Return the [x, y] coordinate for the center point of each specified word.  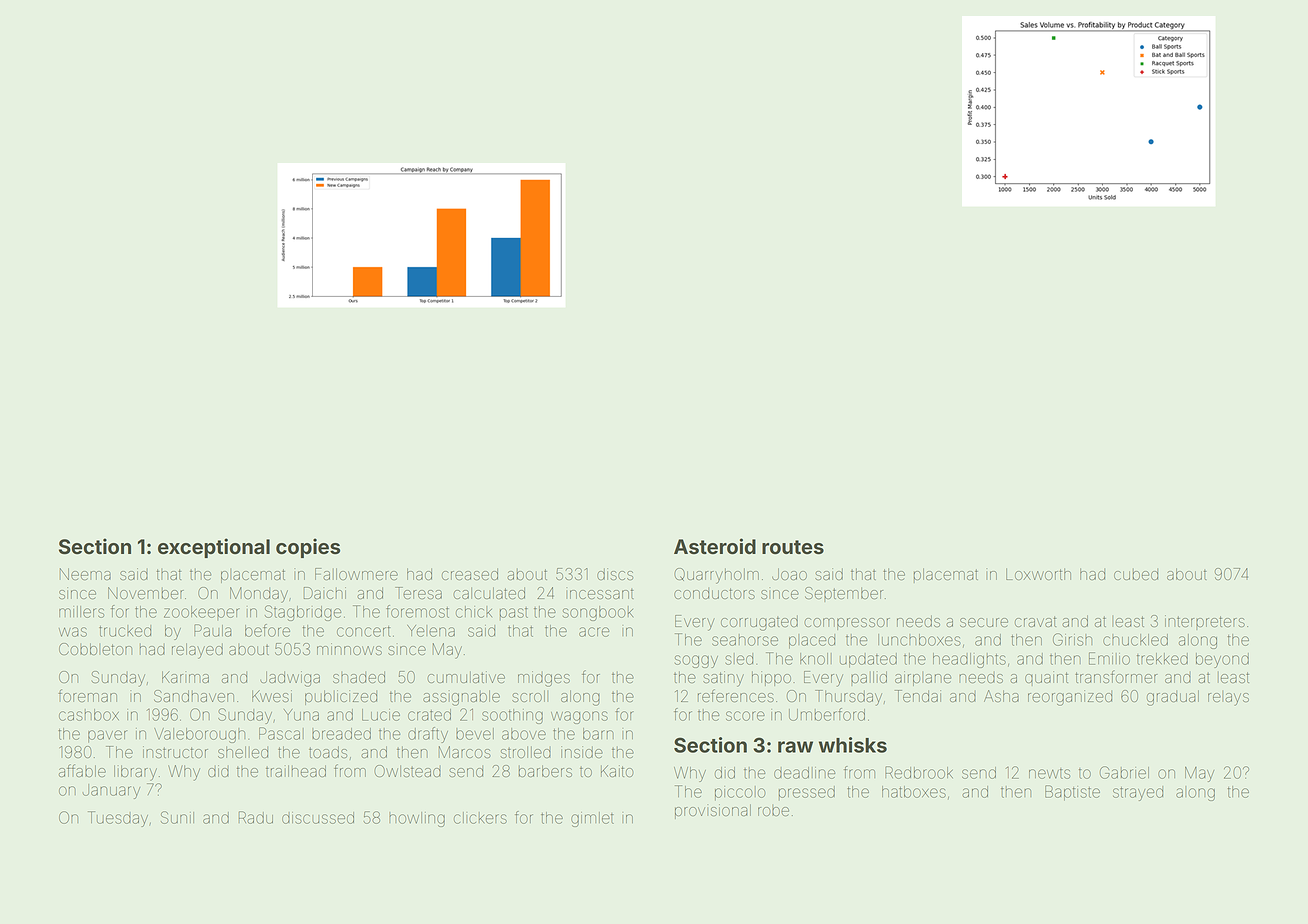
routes [793, 547]
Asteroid [715, 546]
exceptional [214, 548]
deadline [804, 773]
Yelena [431, 631]
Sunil [177, 817]
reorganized [1070, 698]
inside [582, 752]
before [267, 630]
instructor [175, 752]
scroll [530, 696]
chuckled [1135, 640]
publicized [341, 697]
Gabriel [1124, 772]
